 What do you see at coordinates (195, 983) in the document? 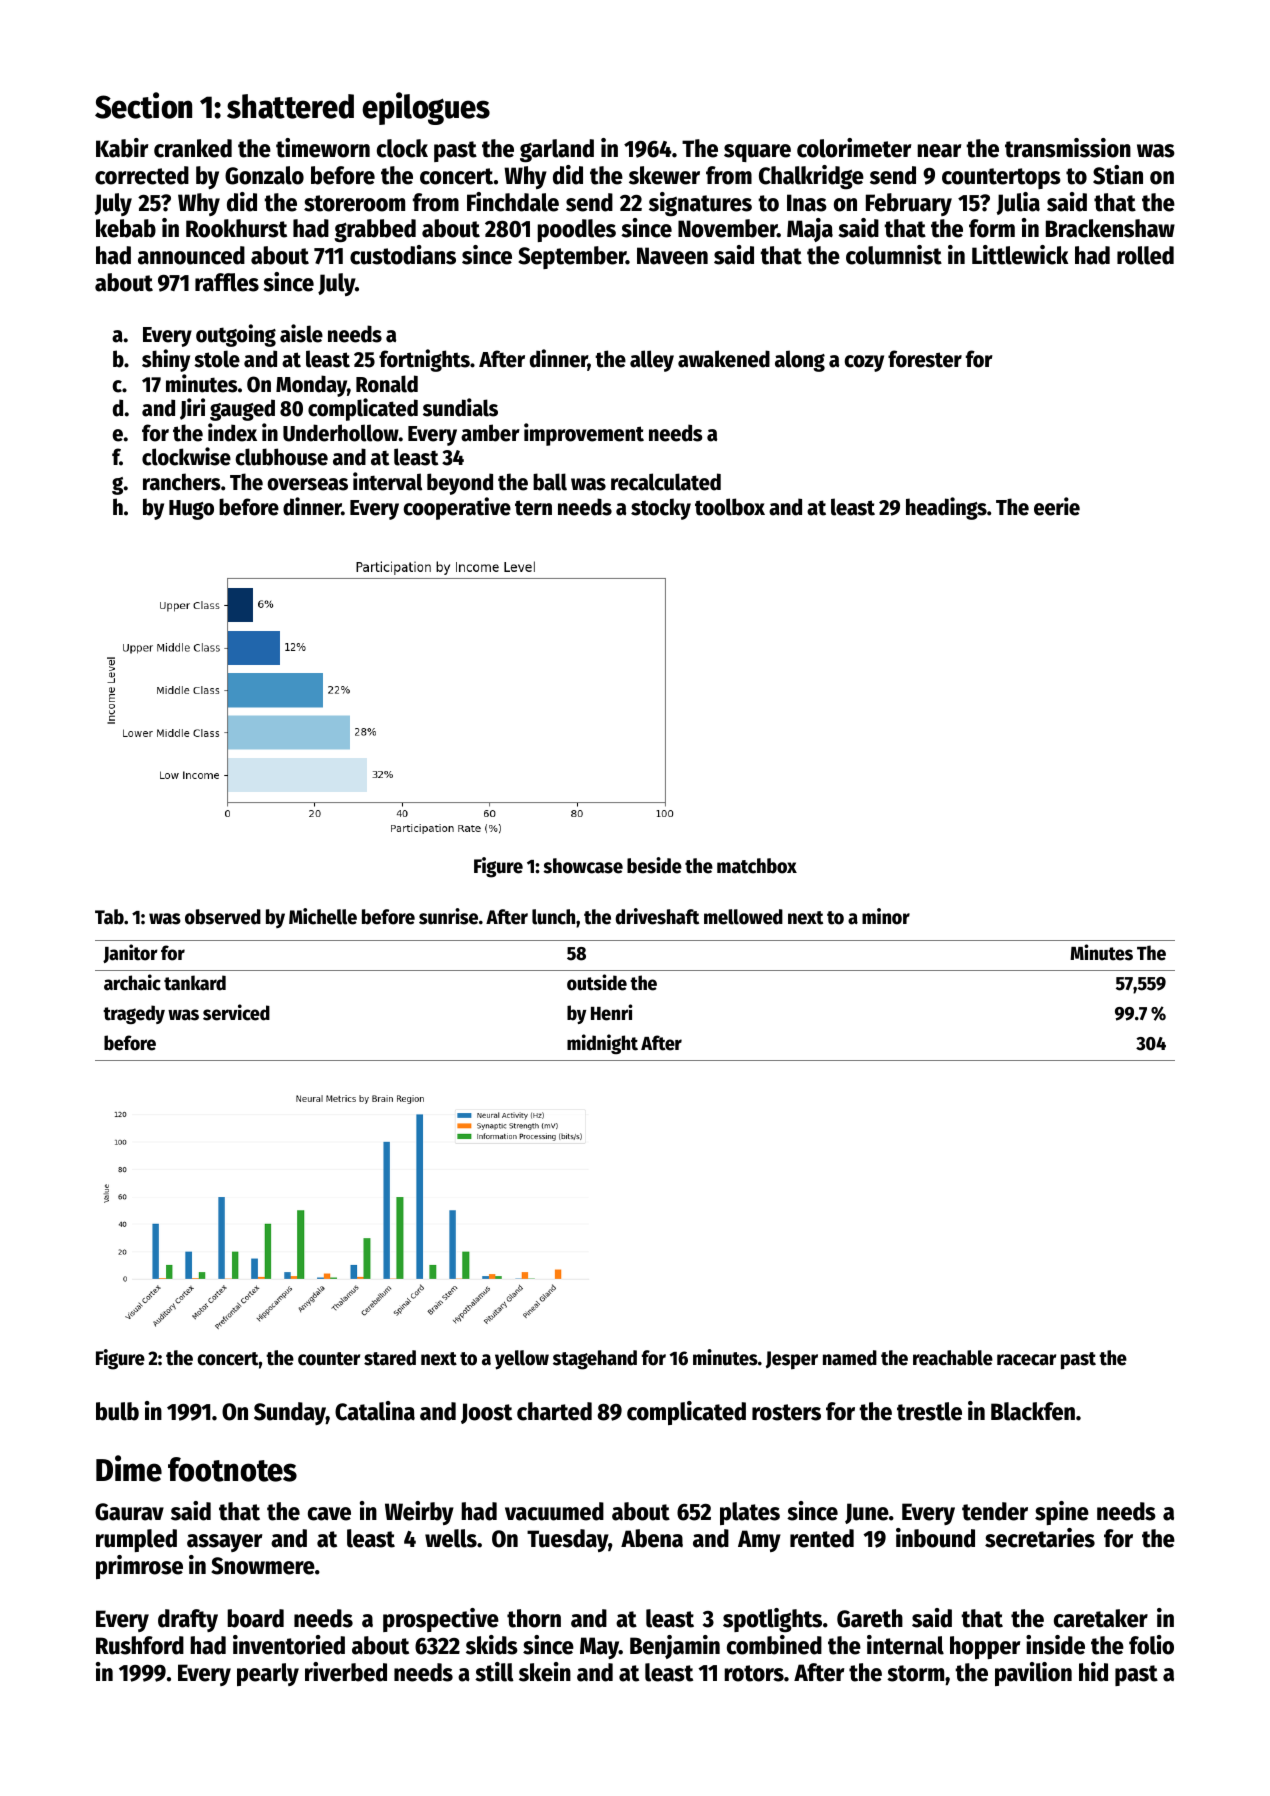
I see `tankard` at bounding box center [195, 983].
